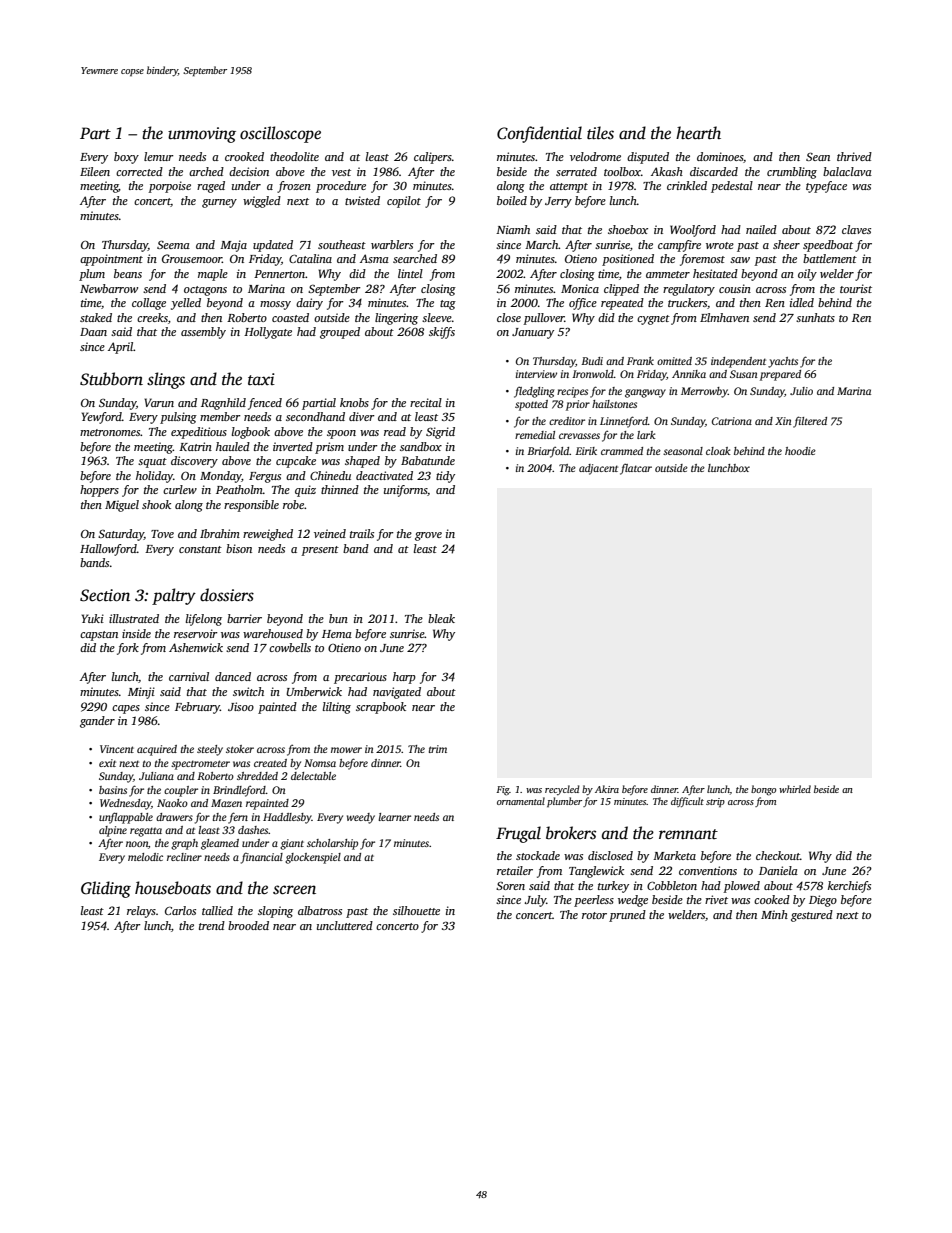  I want to click on unmoving, so click(202, 135).
